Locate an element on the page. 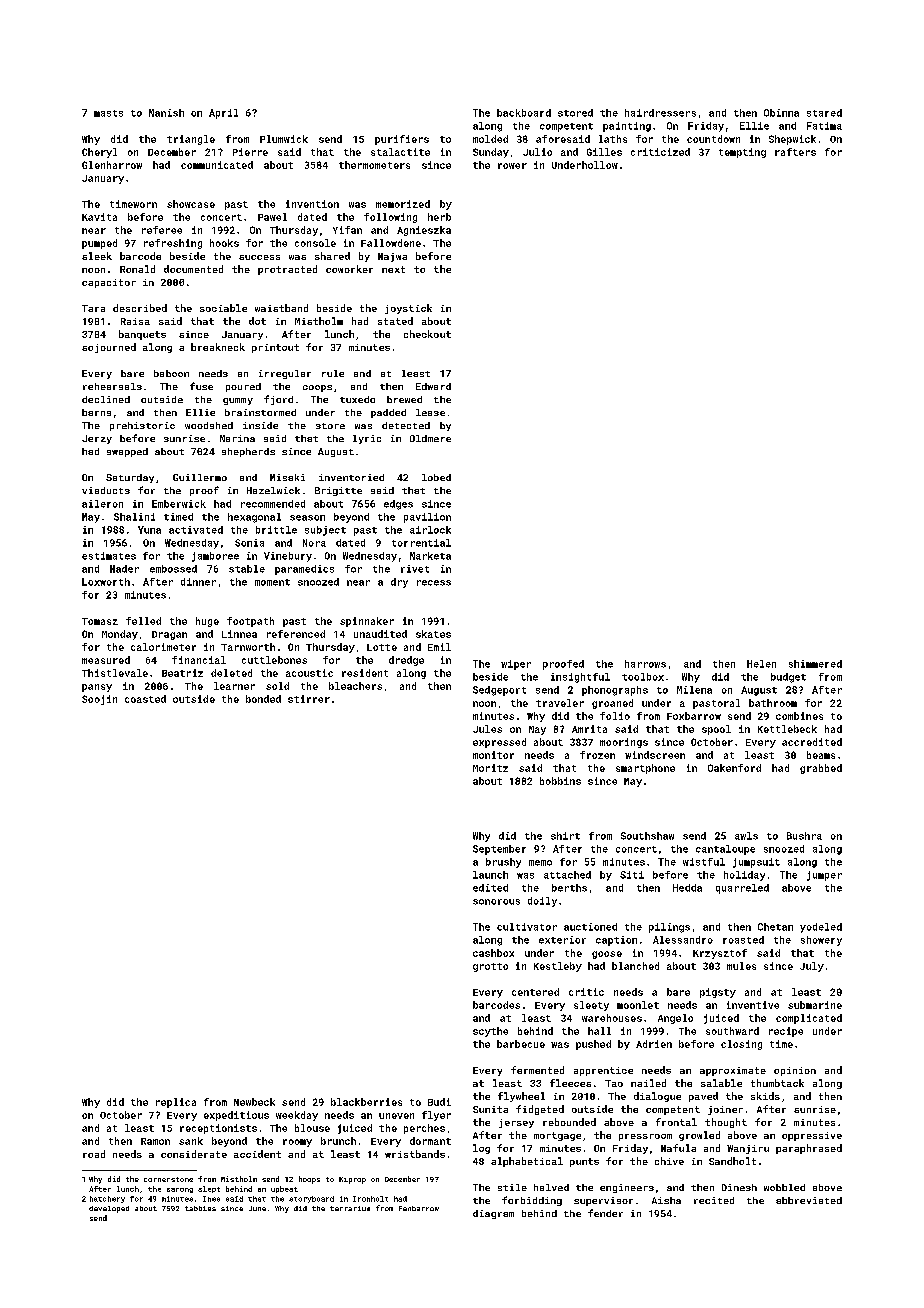 This document has width=924, height=1308. Obinna is located at coordinates (781, 113).
